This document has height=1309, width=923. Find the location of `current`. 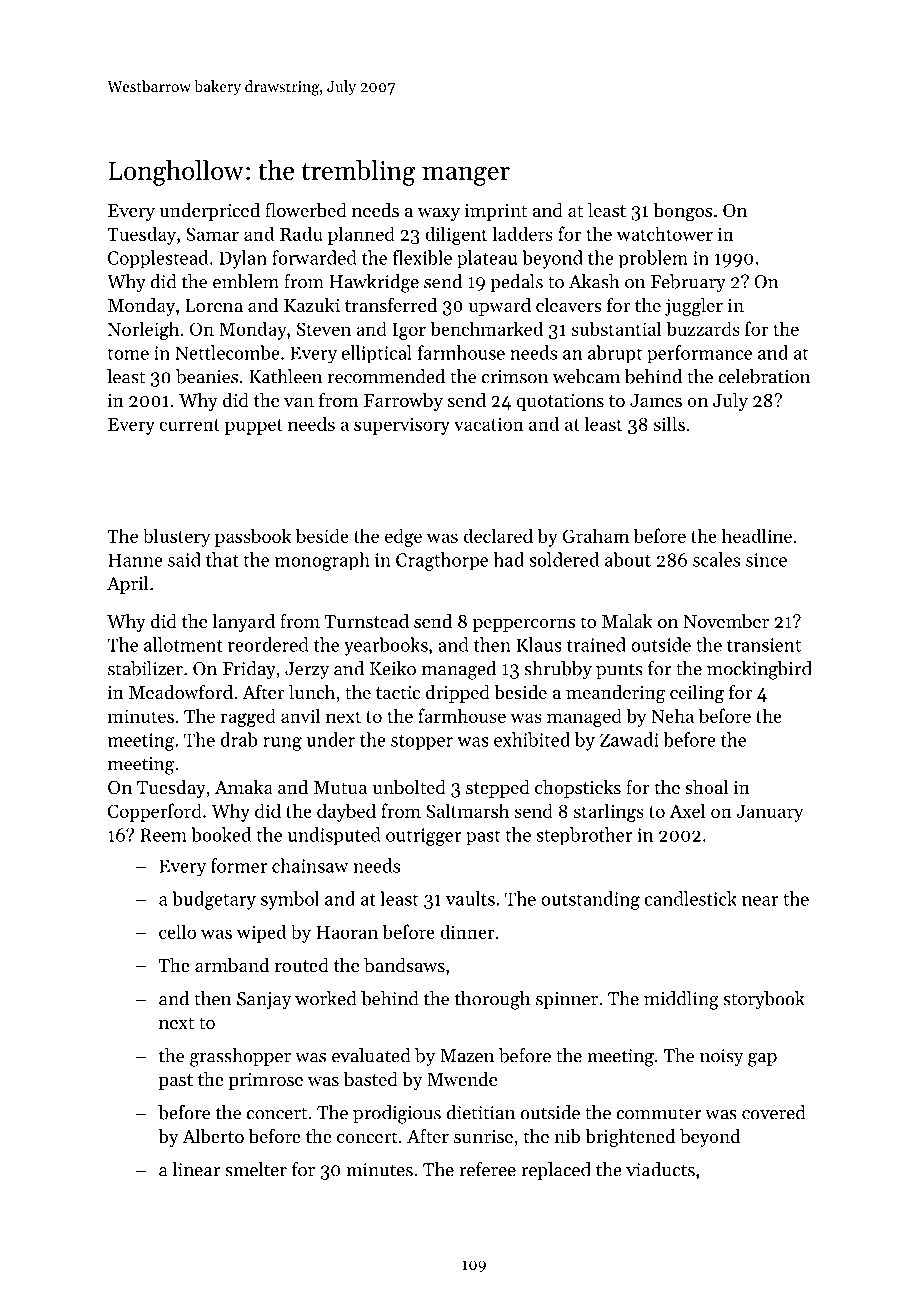

current is located at coordinates (189, 425).
